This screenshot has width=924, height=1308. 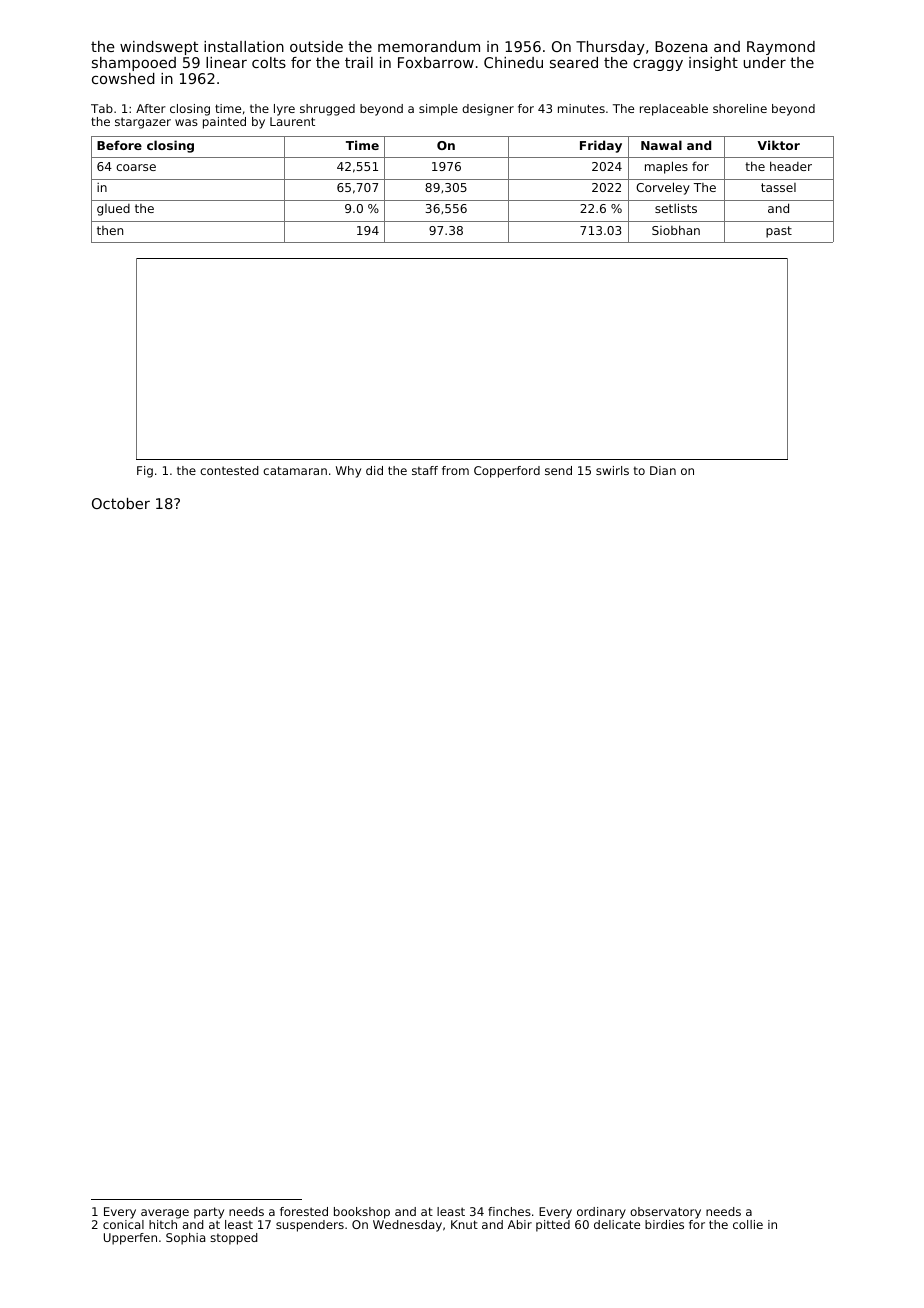 I want to click on simple, so click(x=438, y=110).
